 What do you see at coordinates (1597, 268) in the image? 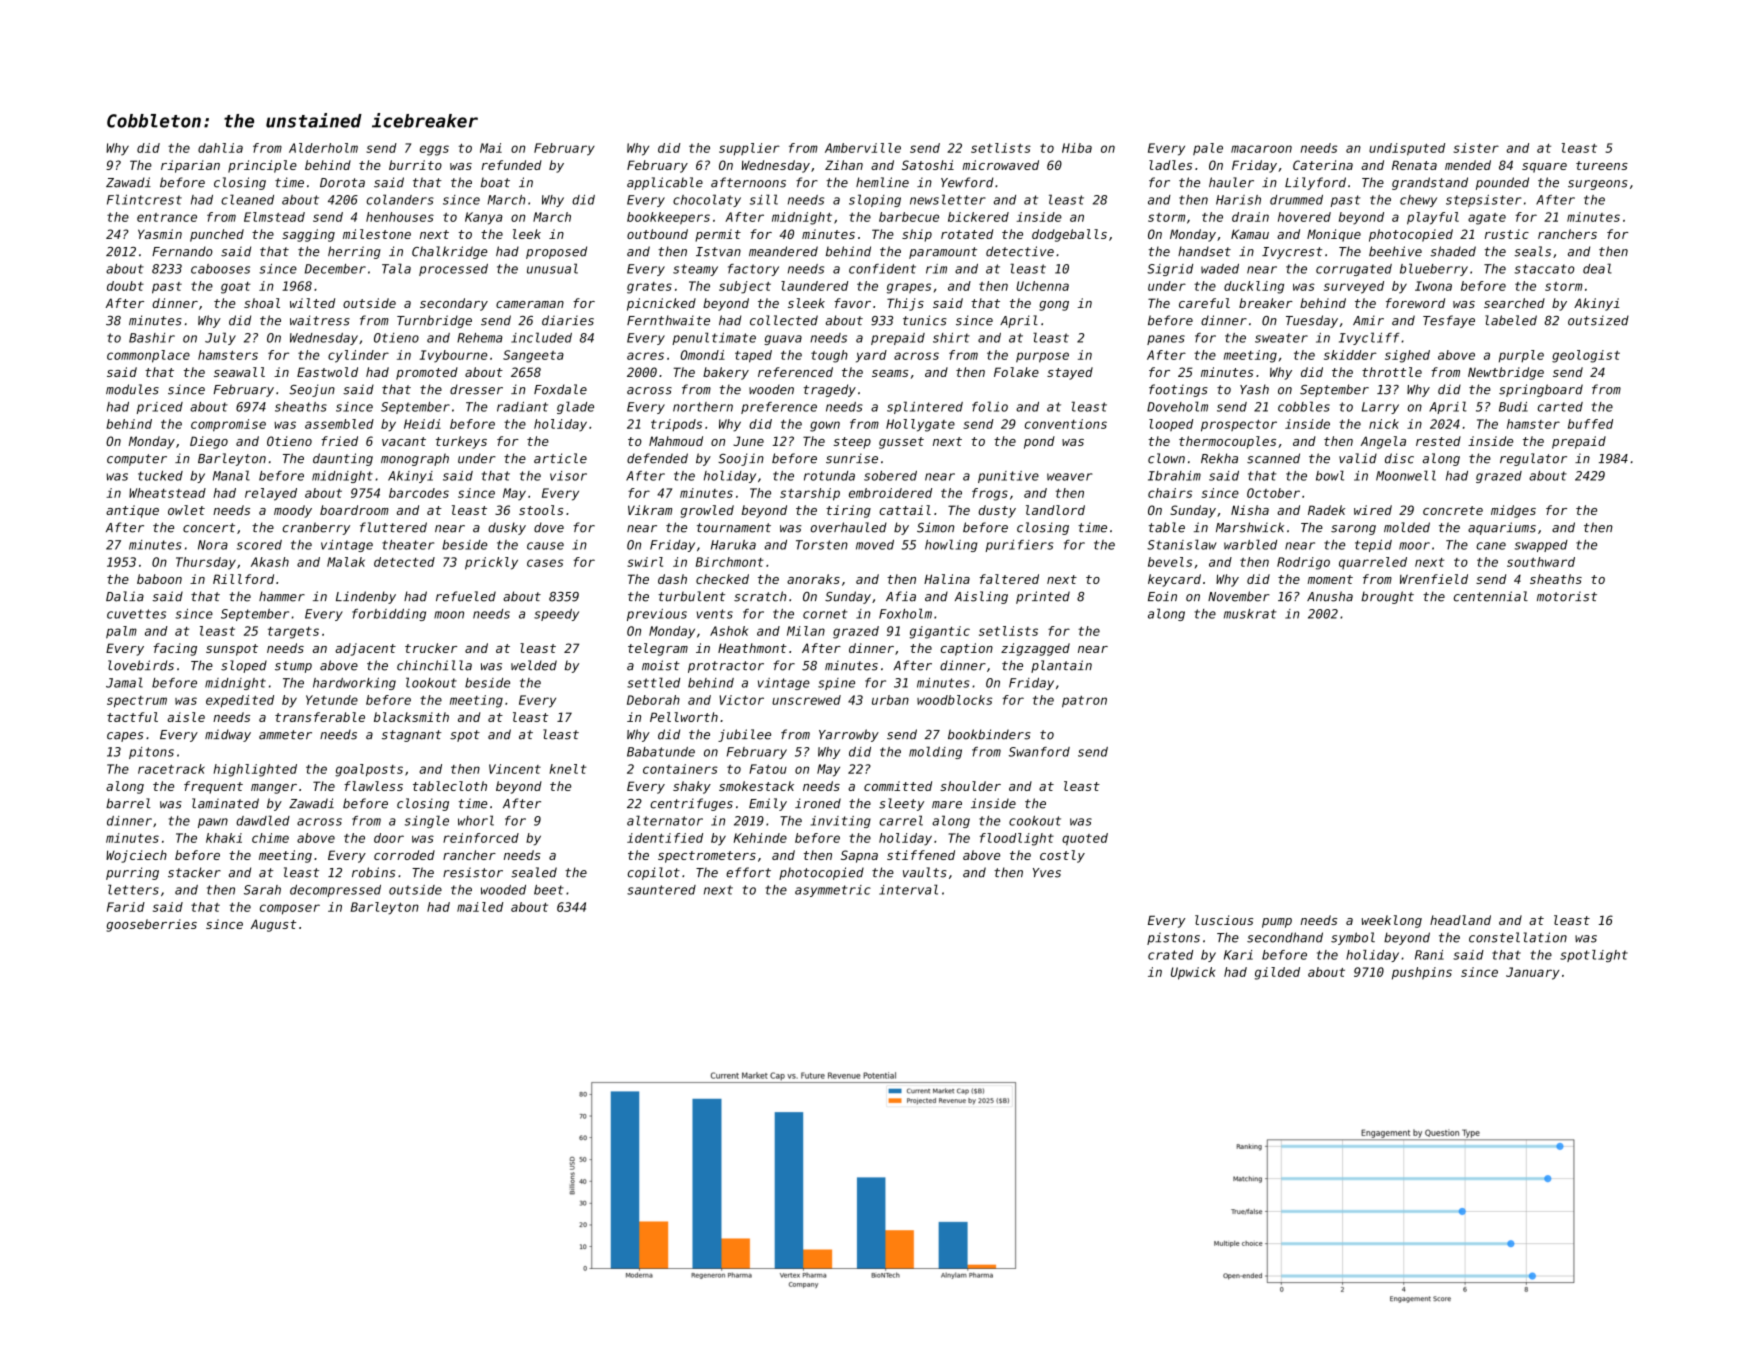
I see `deal` at bounding box center [1597, 268].
